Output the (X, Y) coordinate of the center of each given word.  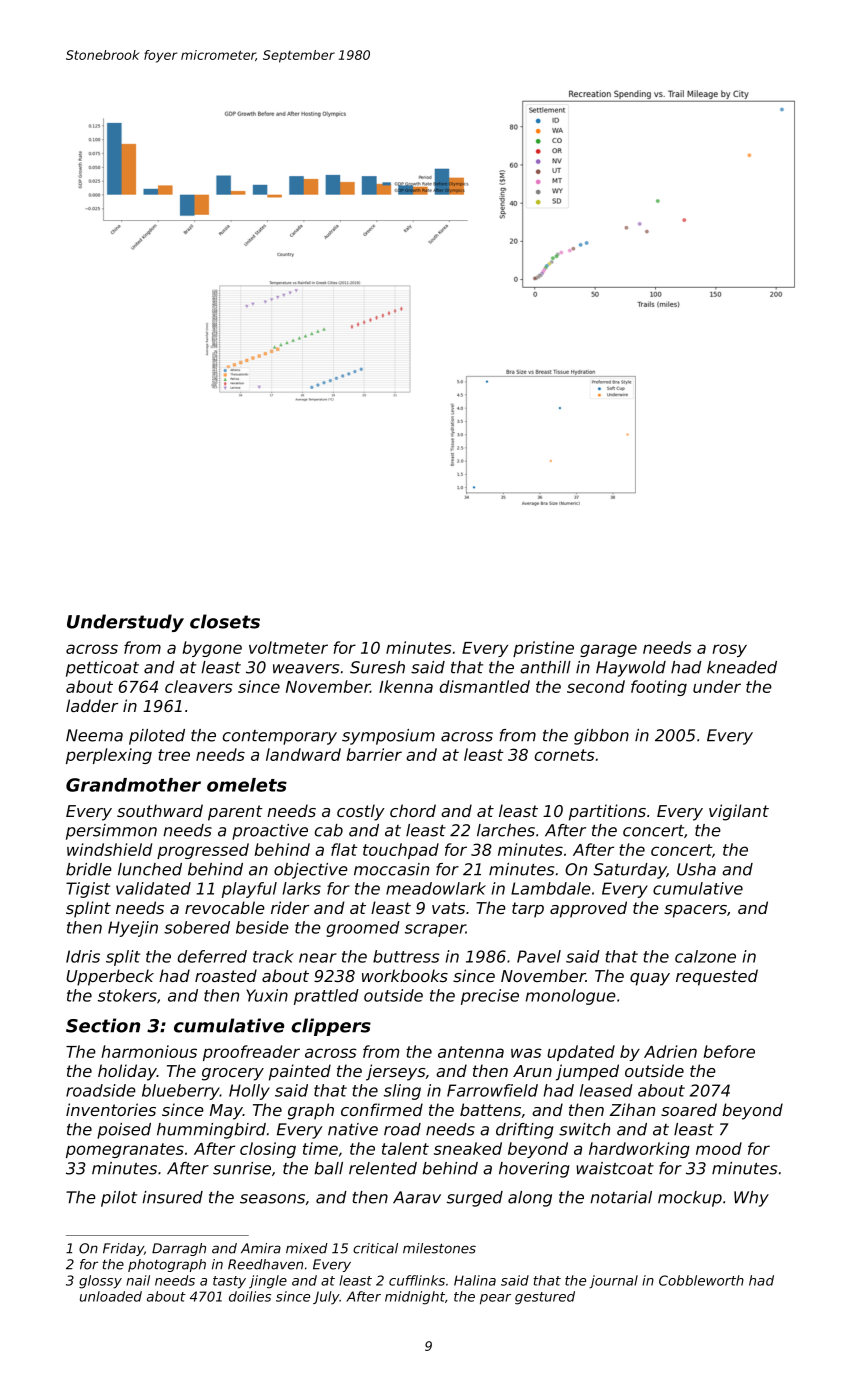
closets (225, 621)
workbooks (405, 975)
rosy (729, 650)
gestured (545, 1298)
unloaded (111, 1296)
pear (495, 1299)
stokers (127, 995)
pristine (543, 649)
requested (717, 977)
